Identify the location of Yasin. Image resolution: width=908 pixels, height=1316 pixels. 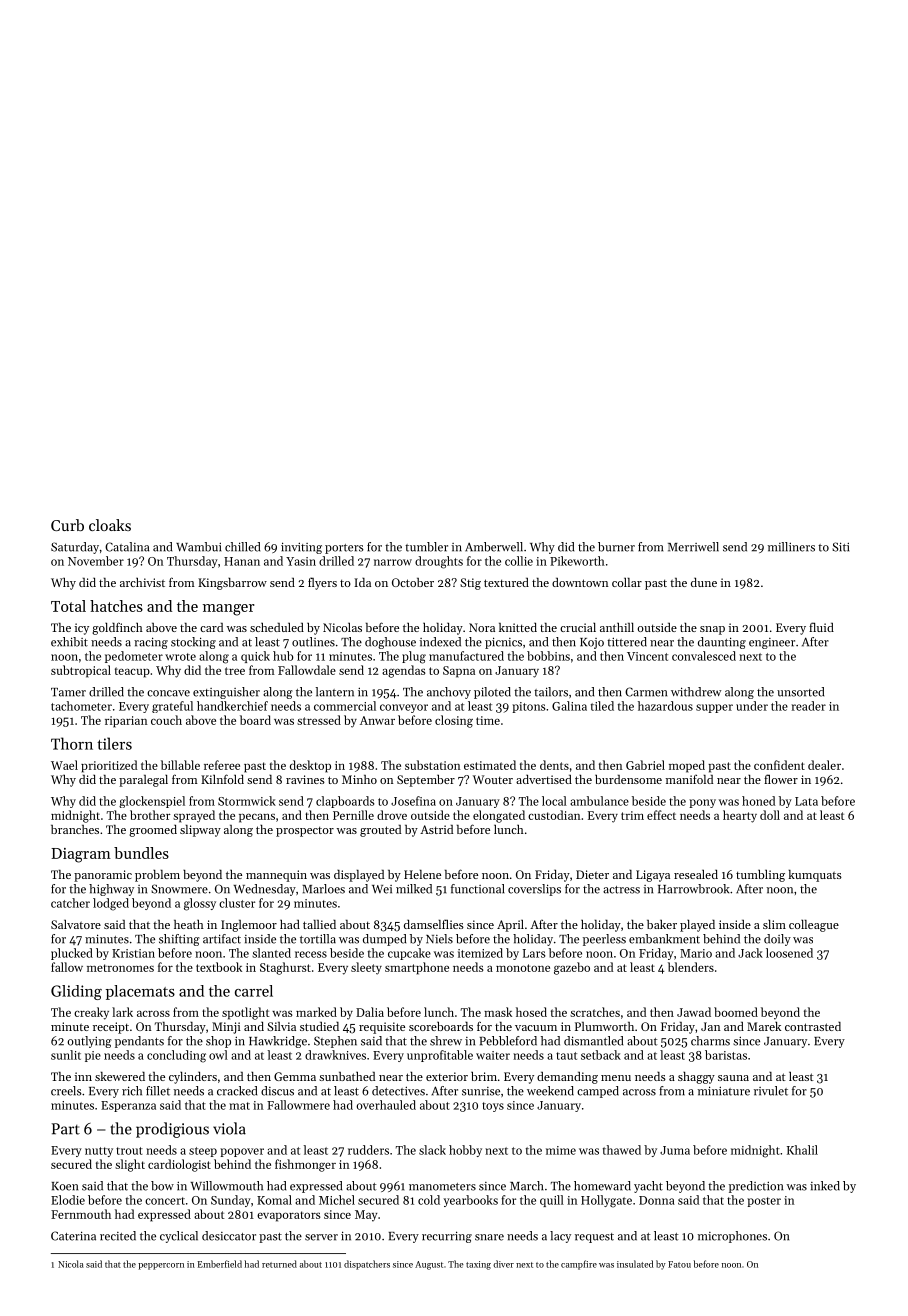
(301, 561).
